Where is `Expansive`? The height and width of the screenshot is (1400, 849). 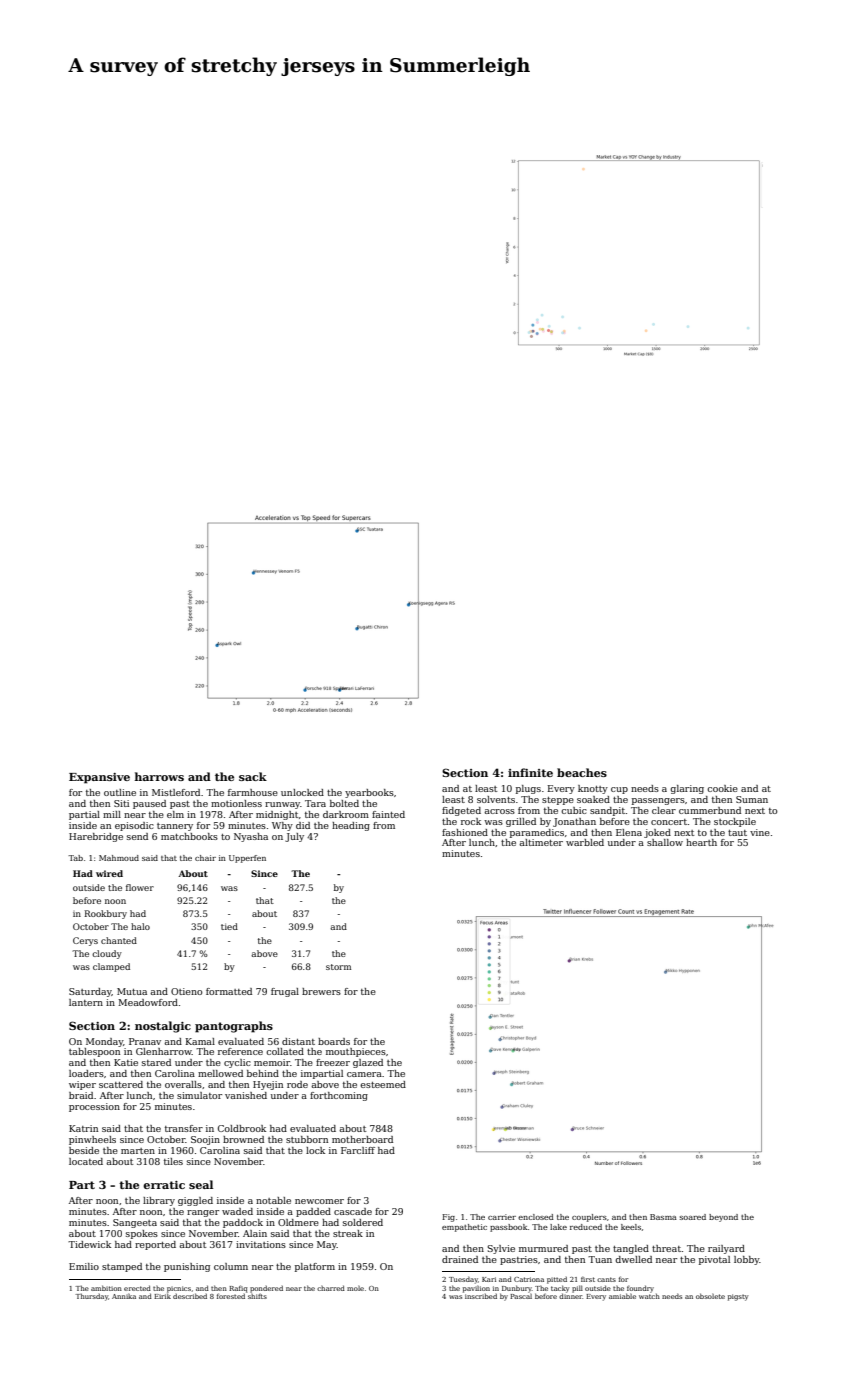
Expansive is located at coordinates (99, 778).
